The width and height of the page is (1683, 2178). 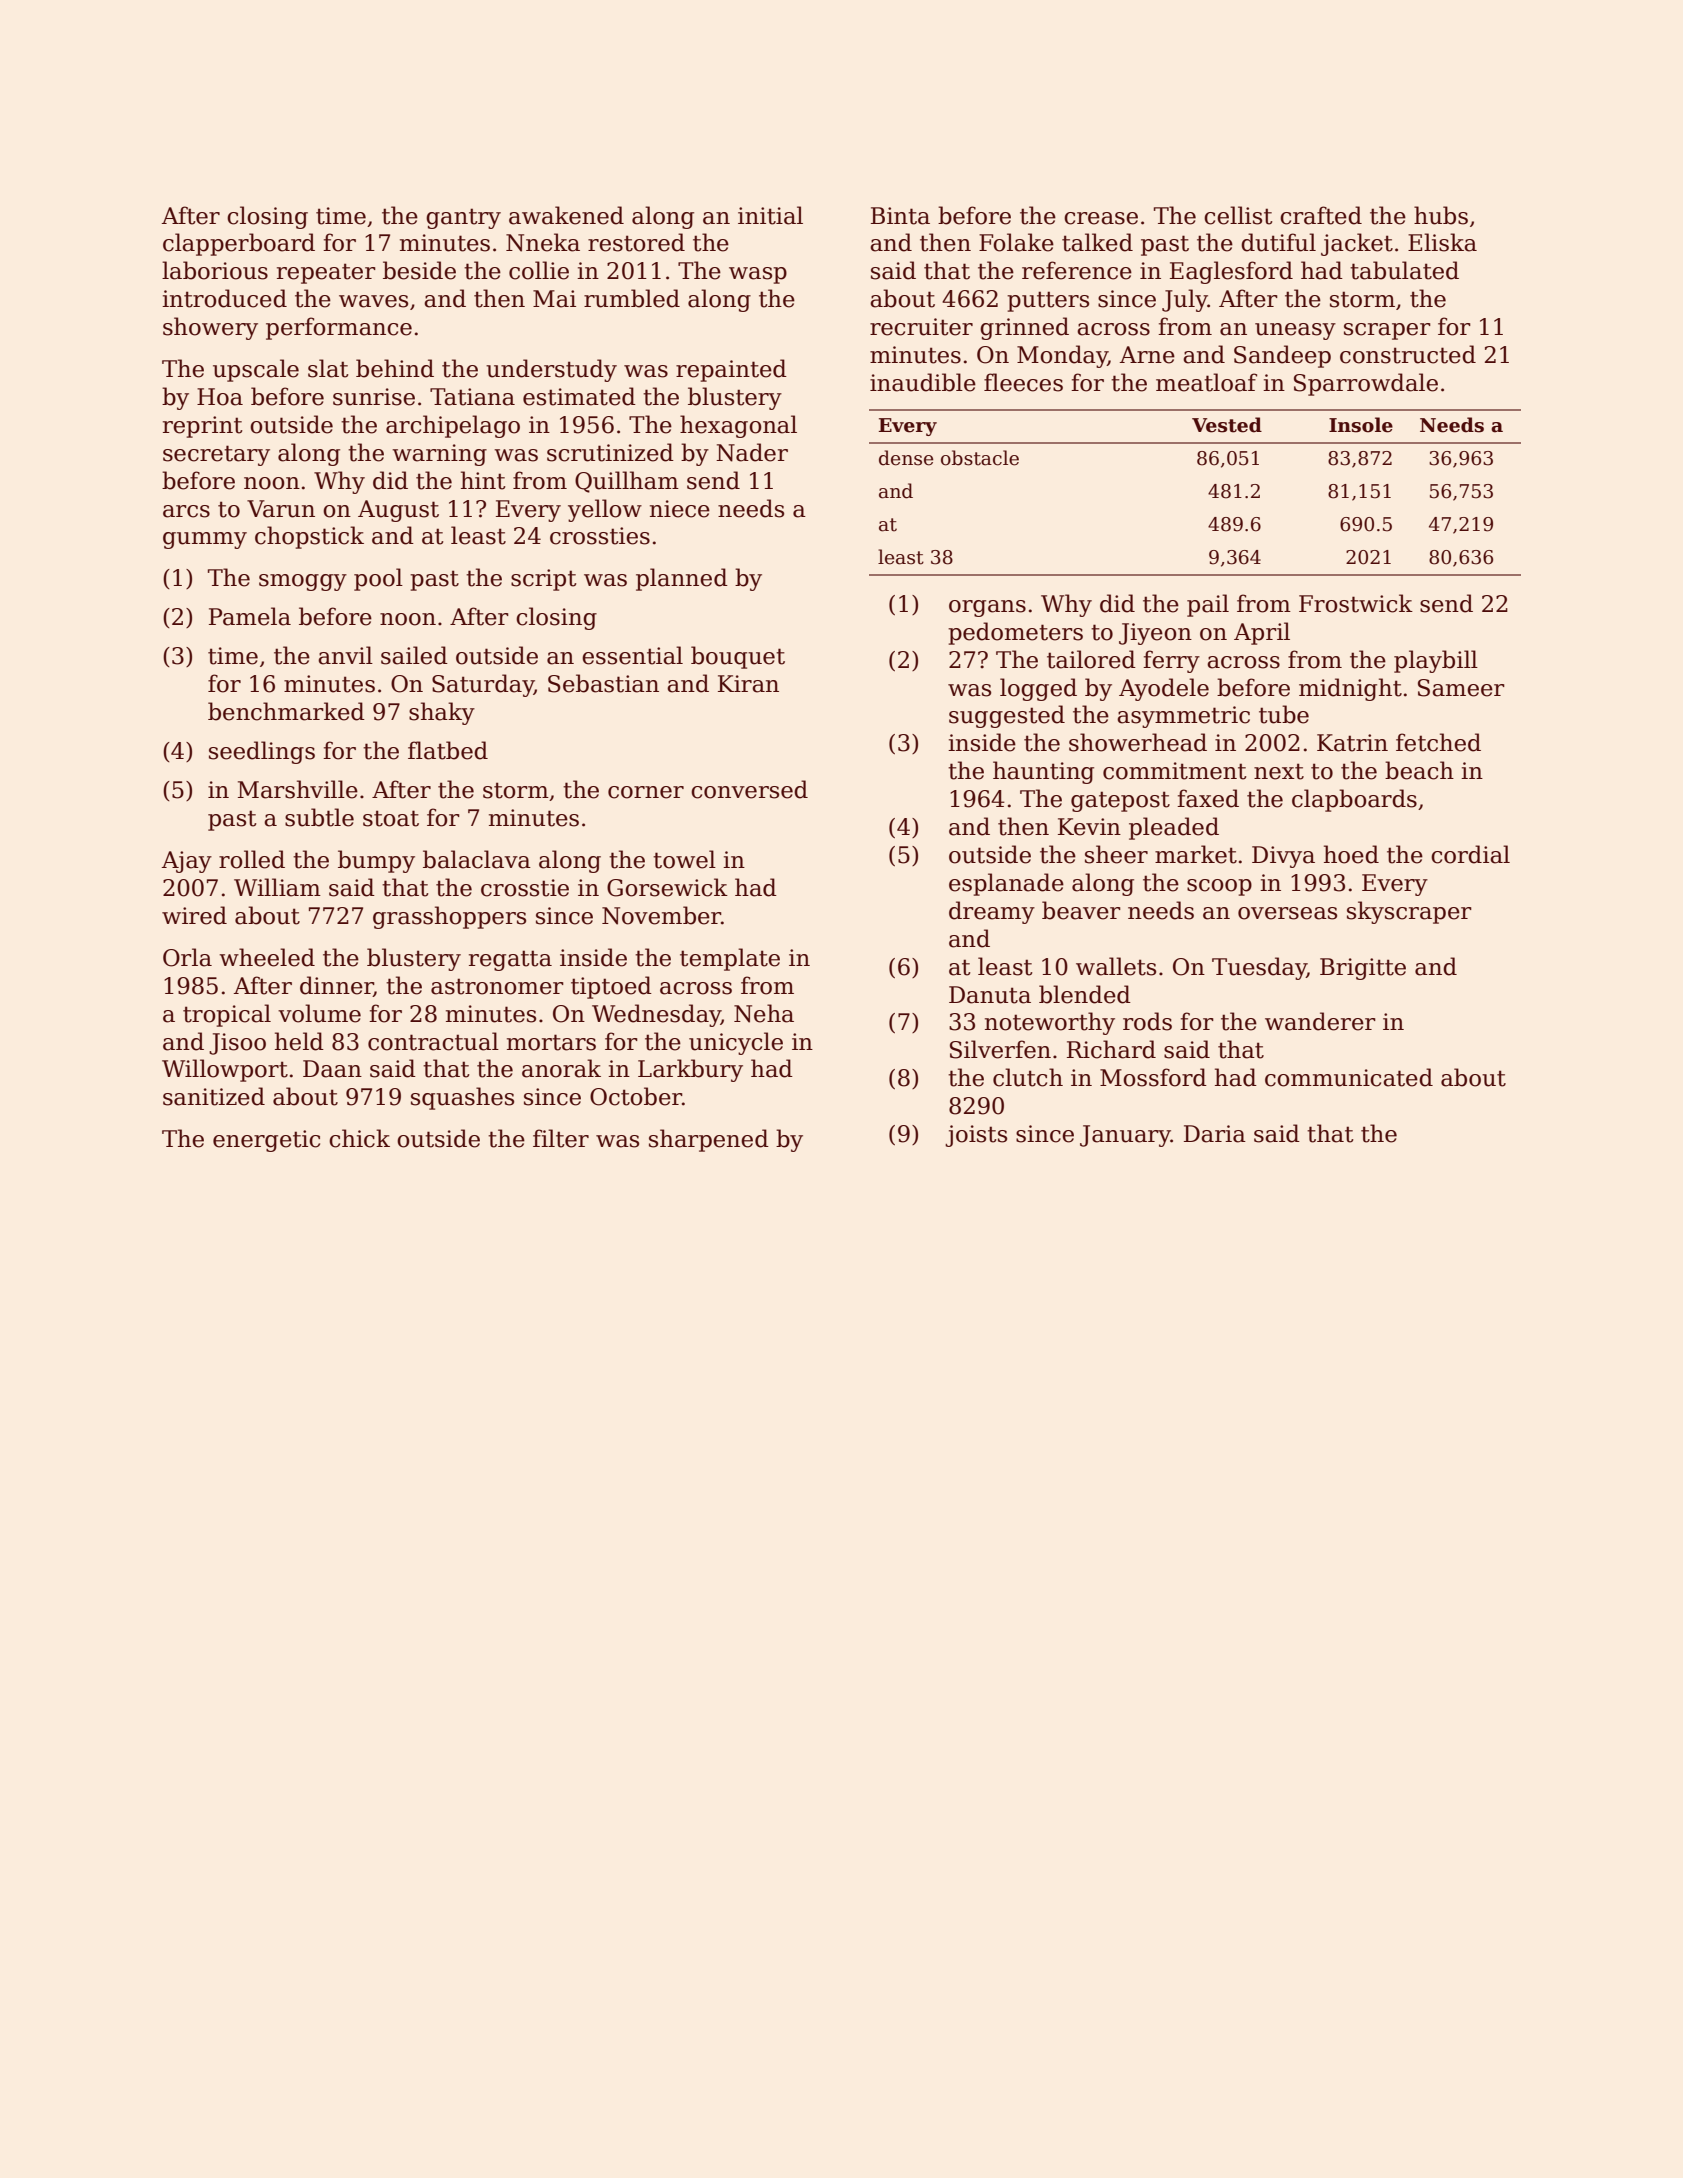 I want to click on August, so click(x=398, y=511).
